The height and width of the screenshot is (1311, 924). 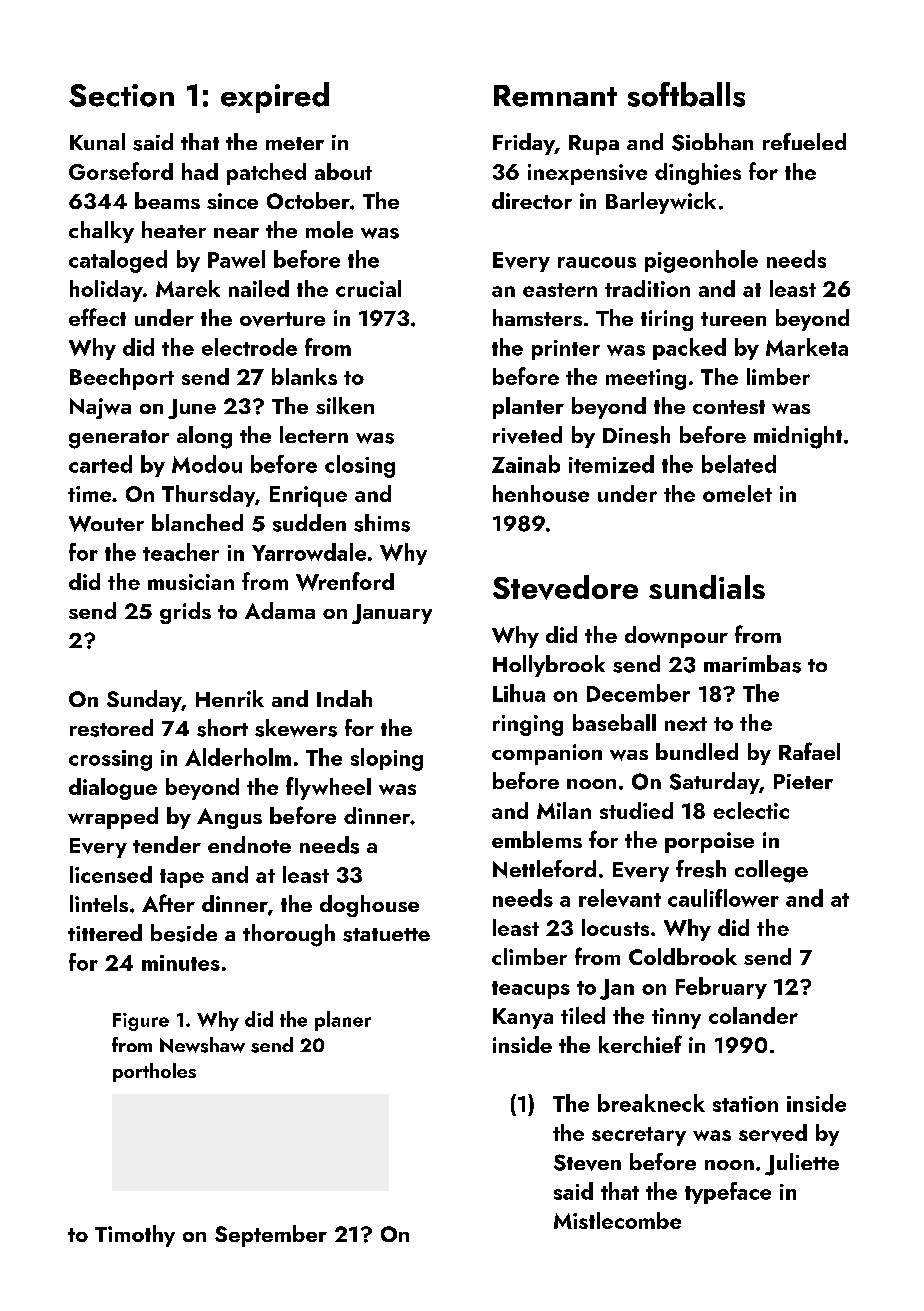 What do you see at coordinates (208, 496) in the screenshot?
I see `Thursday` at bounding box center [208, 496].
